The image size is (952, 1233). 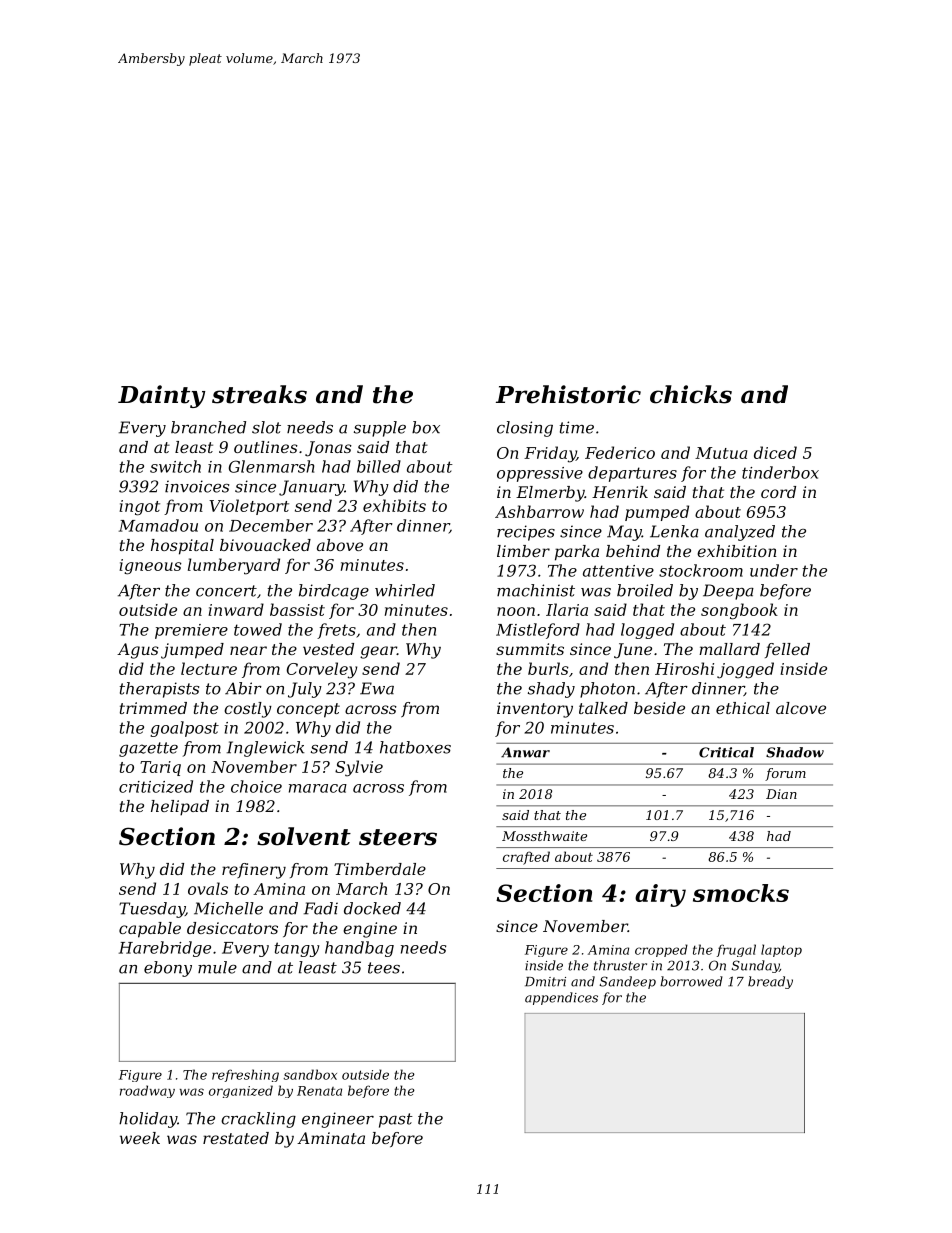 I want to click on restated, so click(x=236, y=1138).
